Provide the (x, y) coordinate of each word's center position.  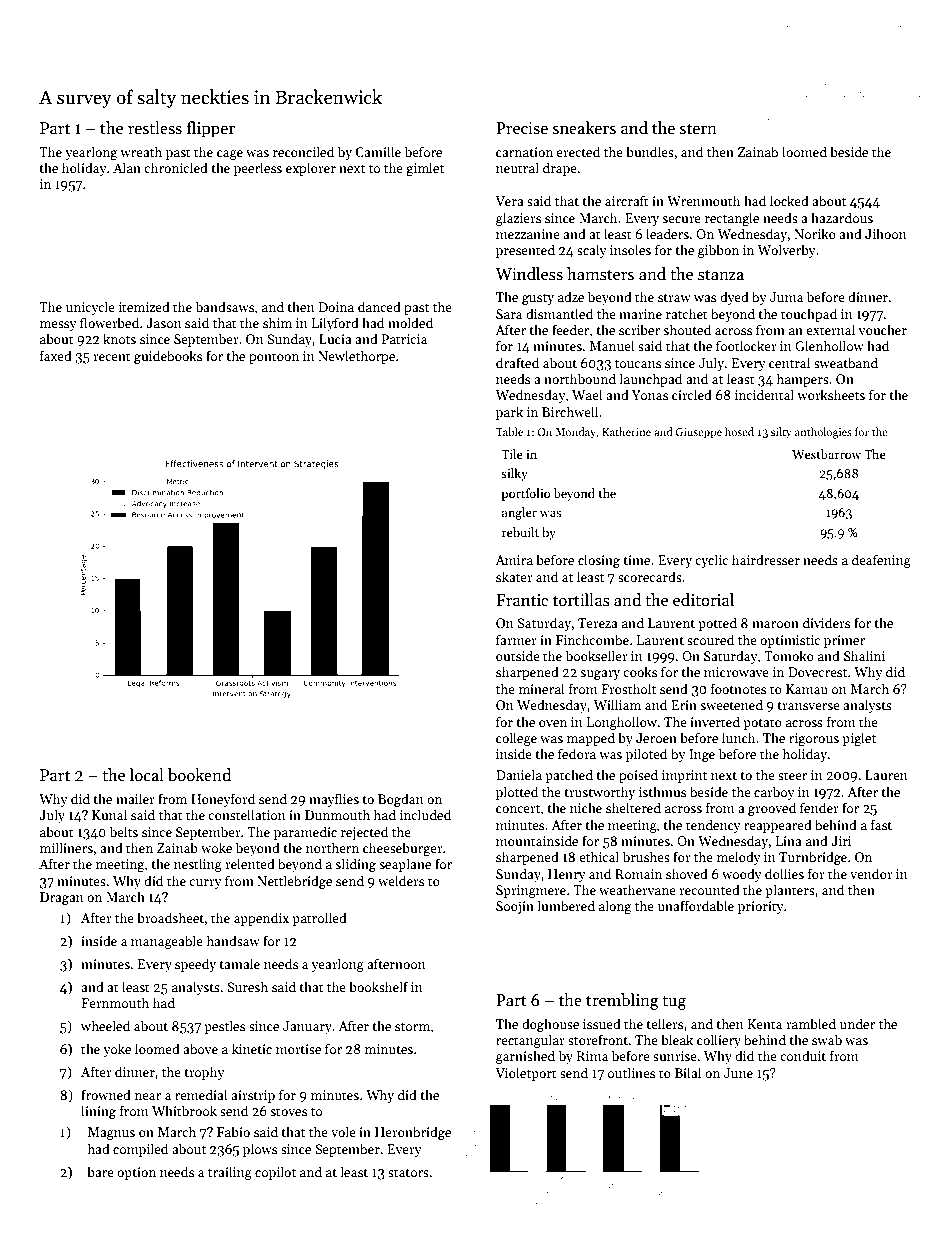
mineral (542, 688)
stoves (288, 1112)
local (147, 775)
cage (230, 155)
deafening (881, 561)
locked (789, 200)
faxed (56, 355)
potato (762, 724)
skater (514, 576)
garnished (525, 1057)
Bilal (688, 1072)
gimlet (425, 169)
